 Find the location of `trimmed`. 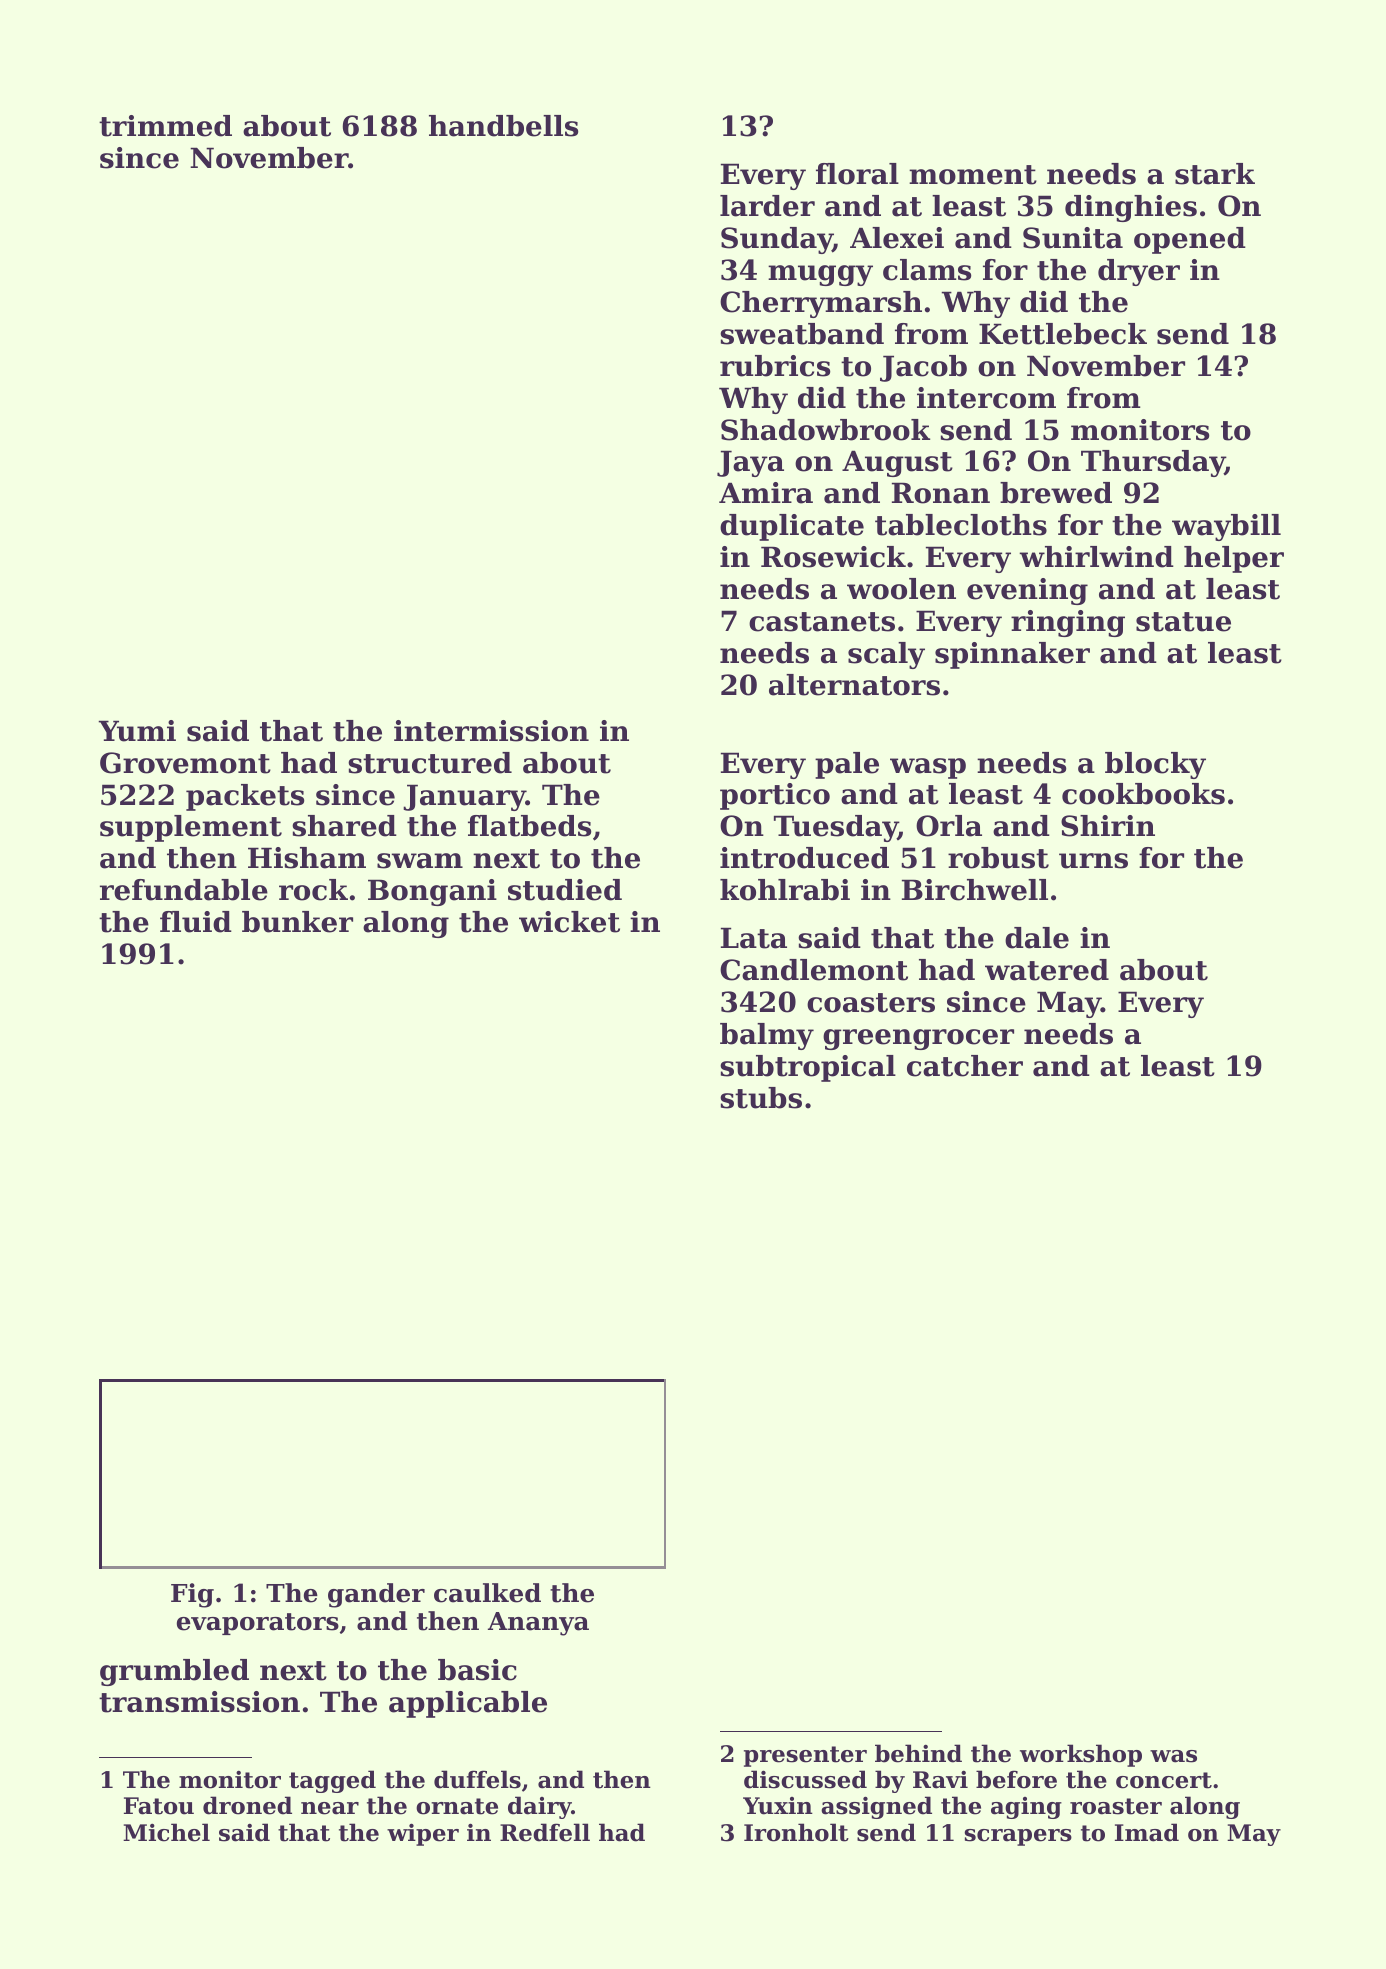

trimmed is located at coordinates (165, 126).
